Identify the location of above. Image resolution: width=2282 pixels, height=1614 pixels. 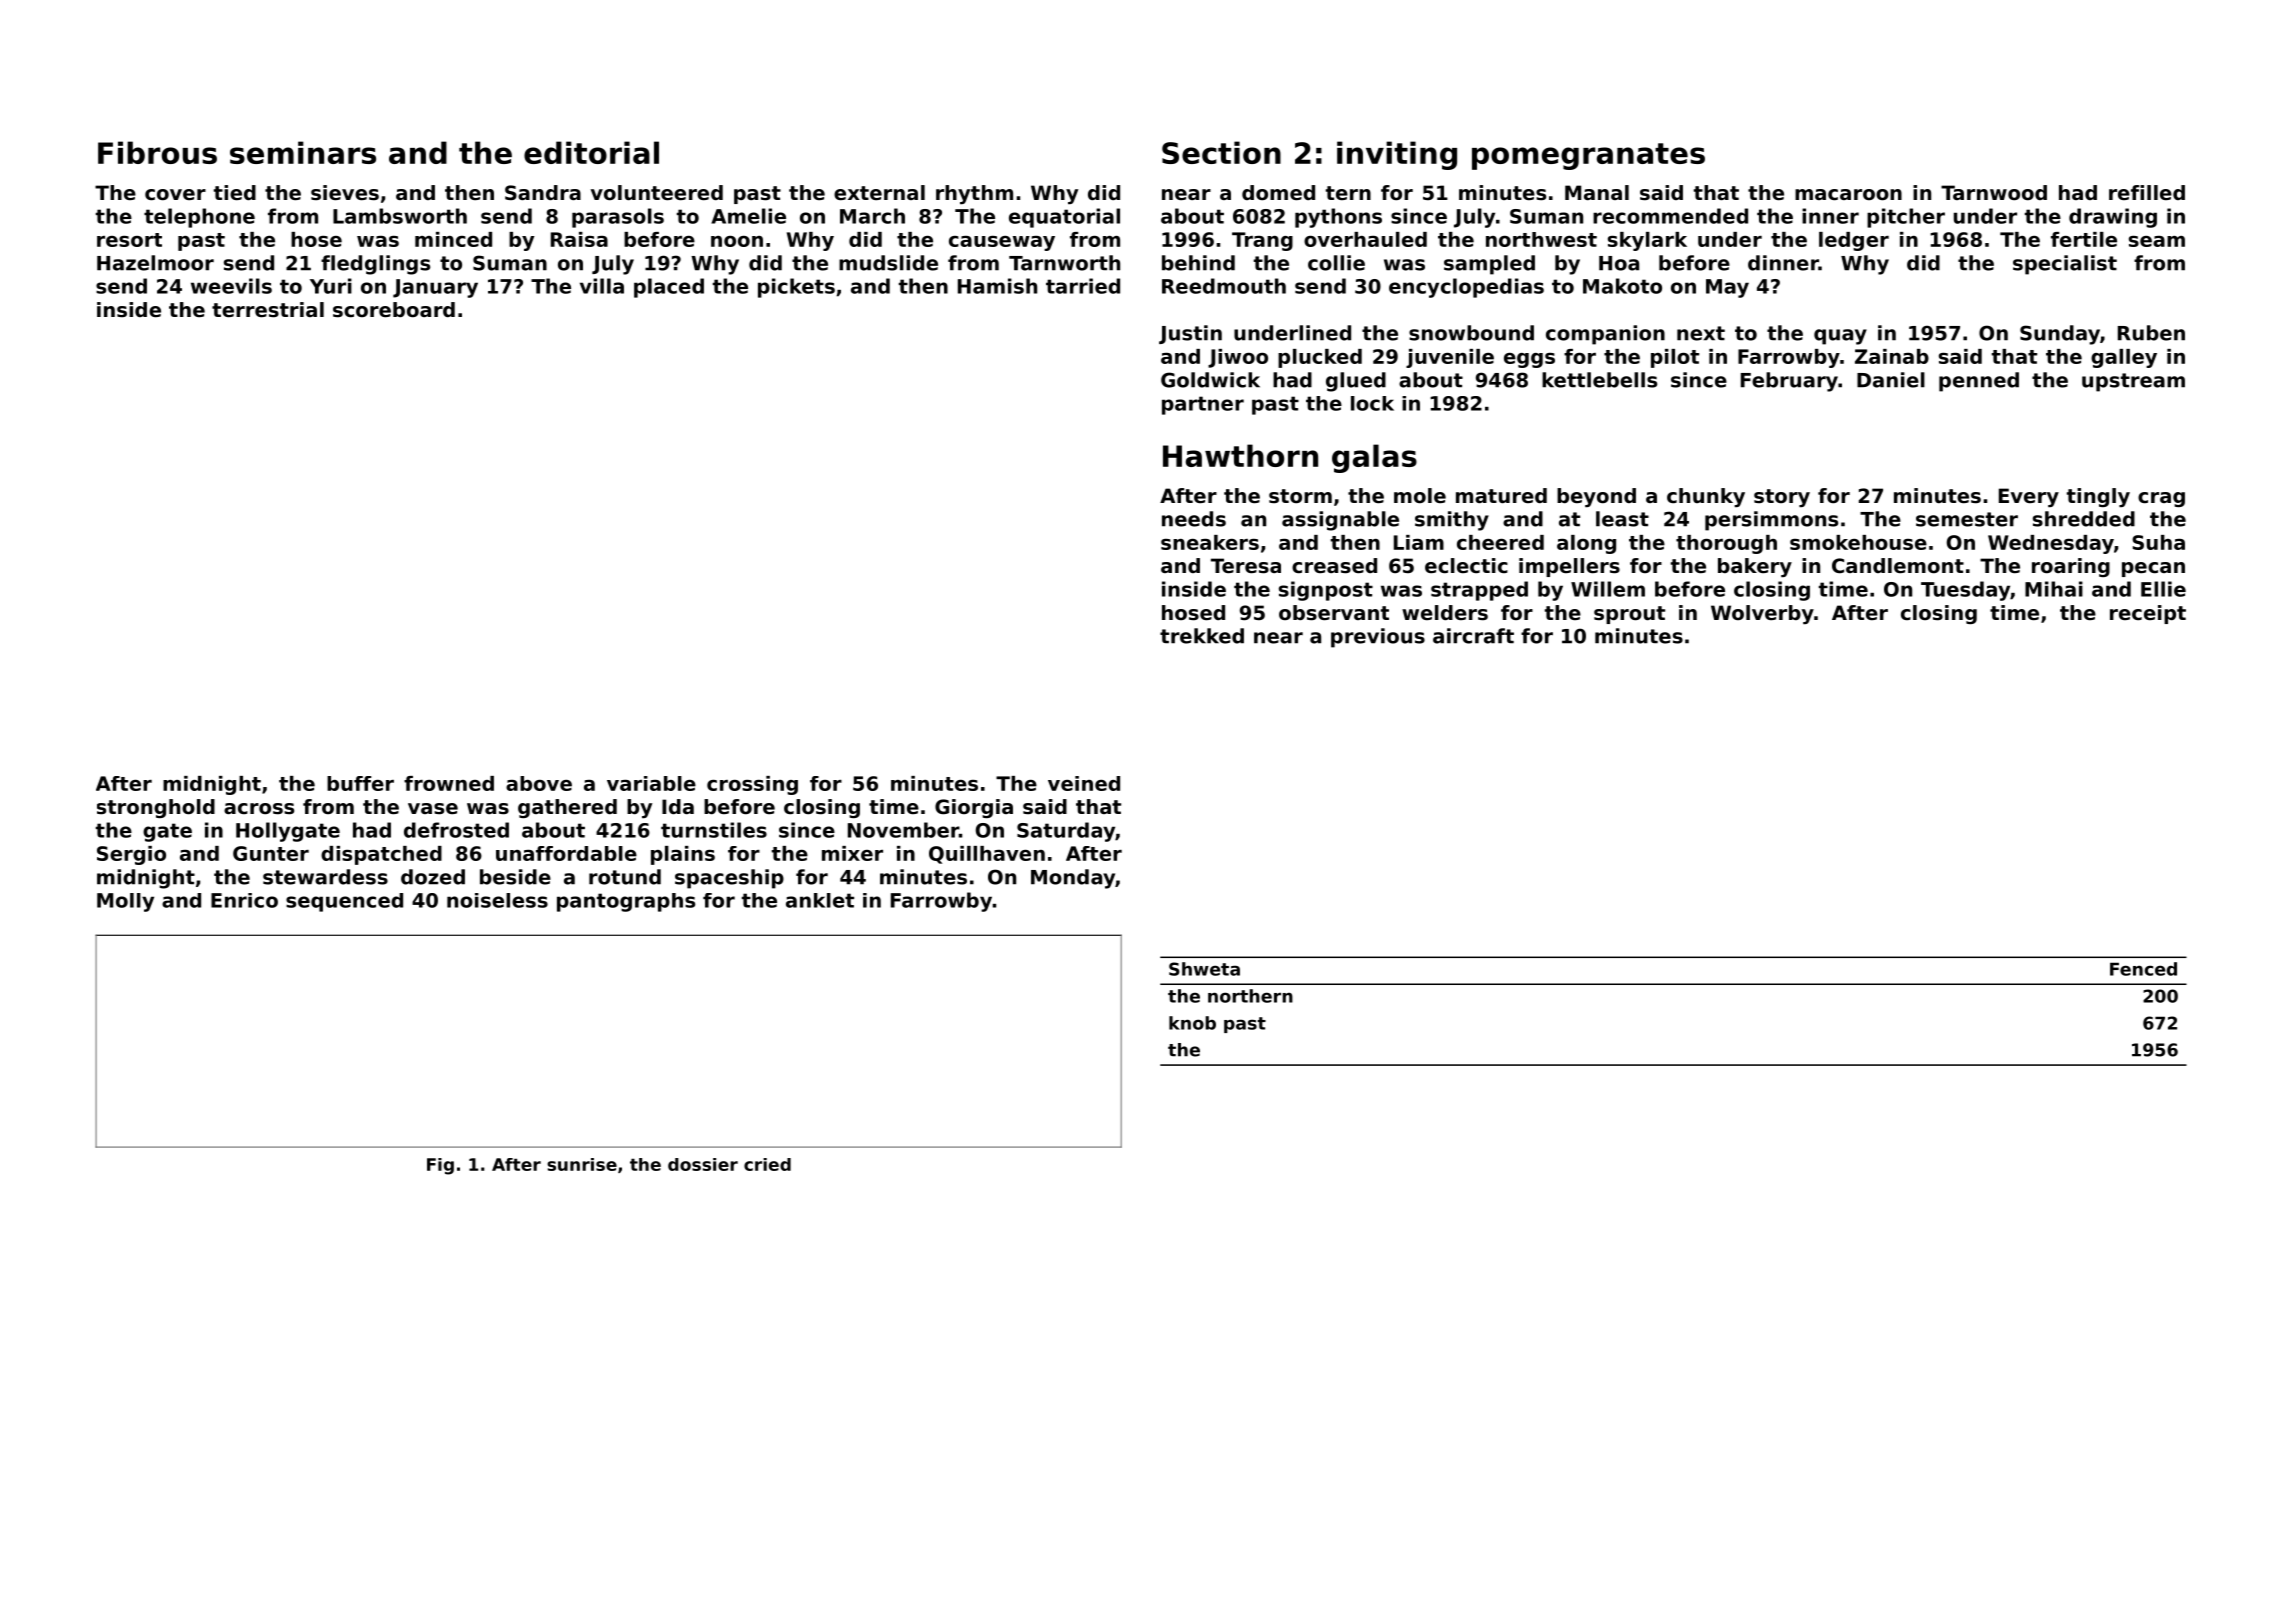
(539, 783).
